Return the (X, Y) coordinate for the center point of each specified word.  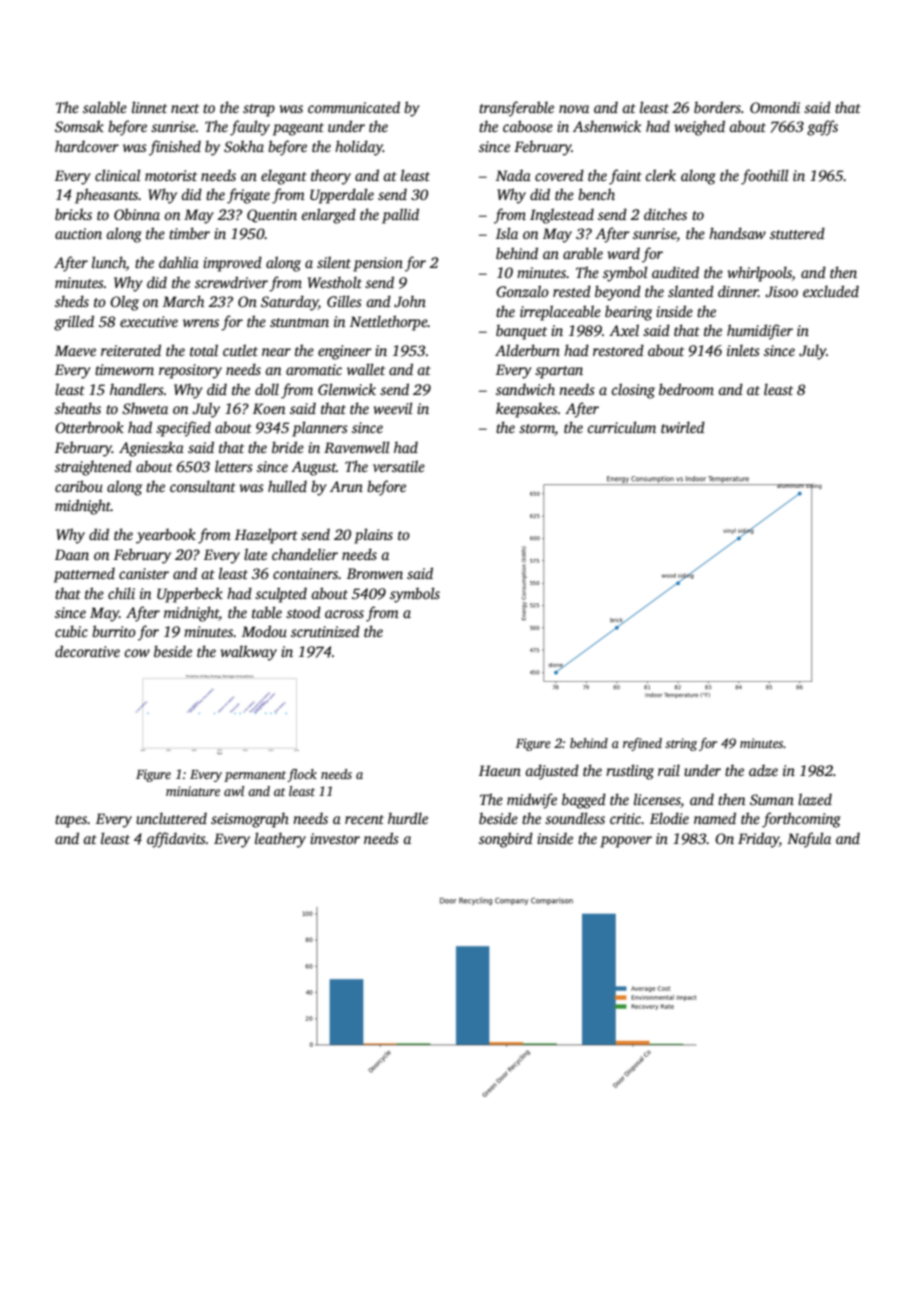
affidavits (176, 840)
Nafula (809, 840)
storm (537, 430)
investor (335, 838)
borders (717, 107)
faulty (250, 128)
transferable (516, 109)
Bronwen (375, 573)
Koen (269, 408)
